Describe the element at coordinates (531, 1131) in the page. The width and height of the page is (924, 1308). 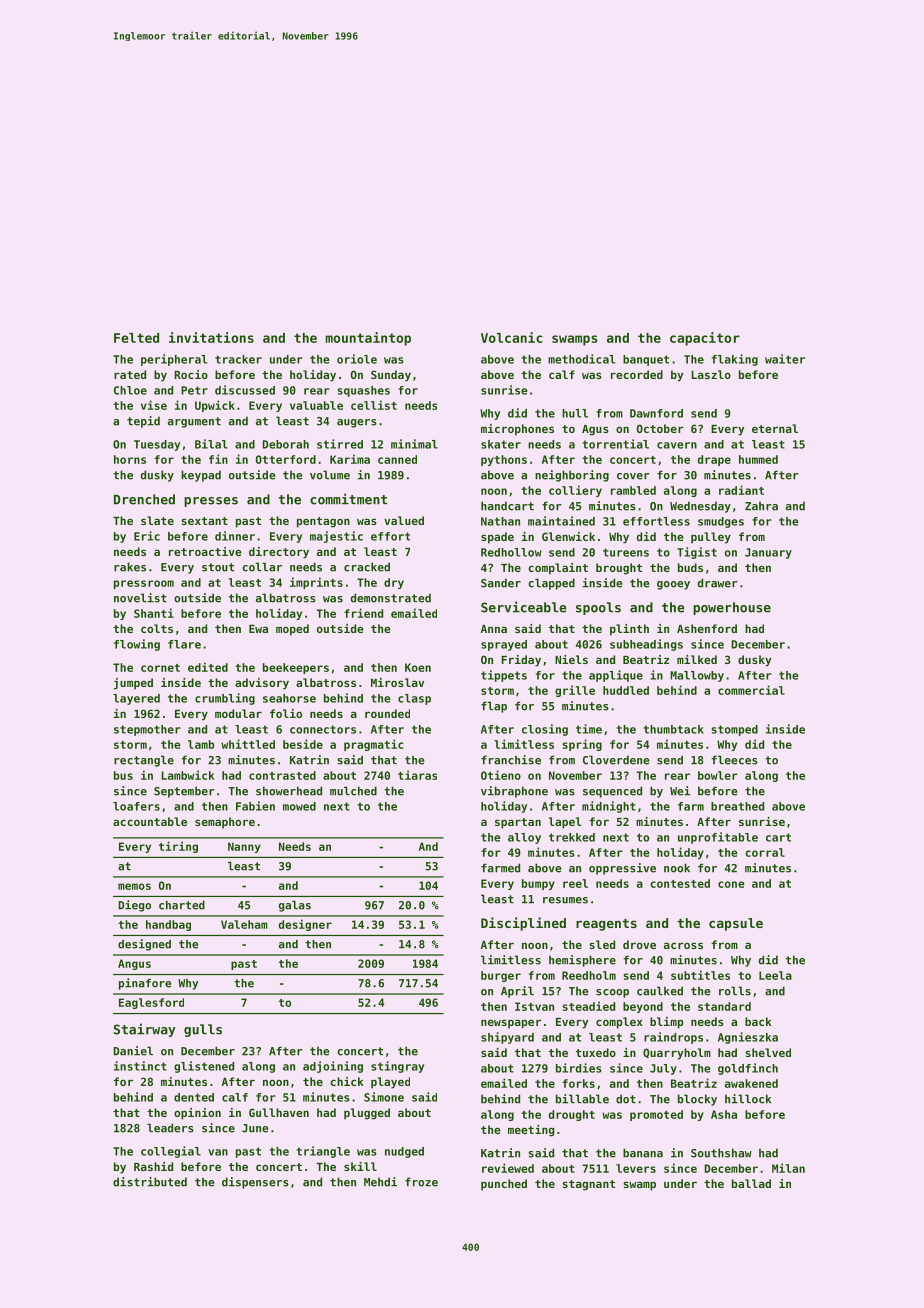
I see `meeting` at that location.
